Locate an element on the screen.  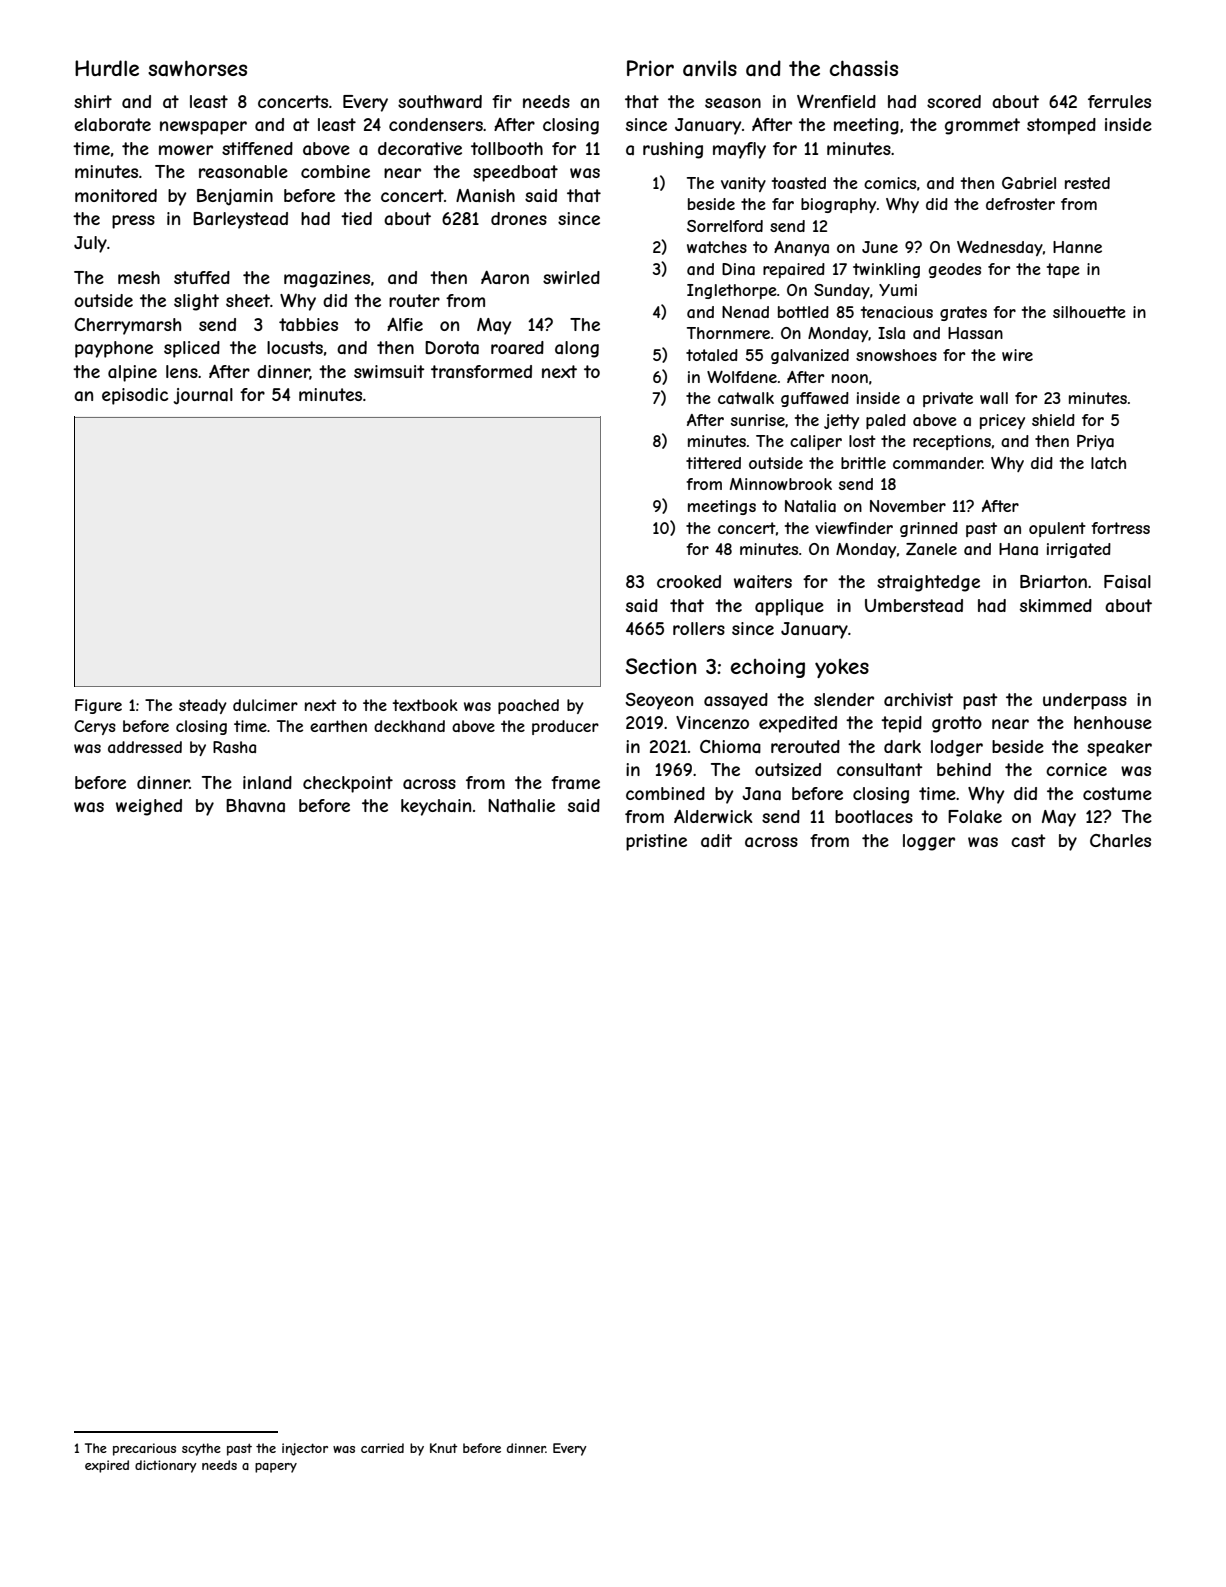
Knut is located at coordinates (443, 1448).
